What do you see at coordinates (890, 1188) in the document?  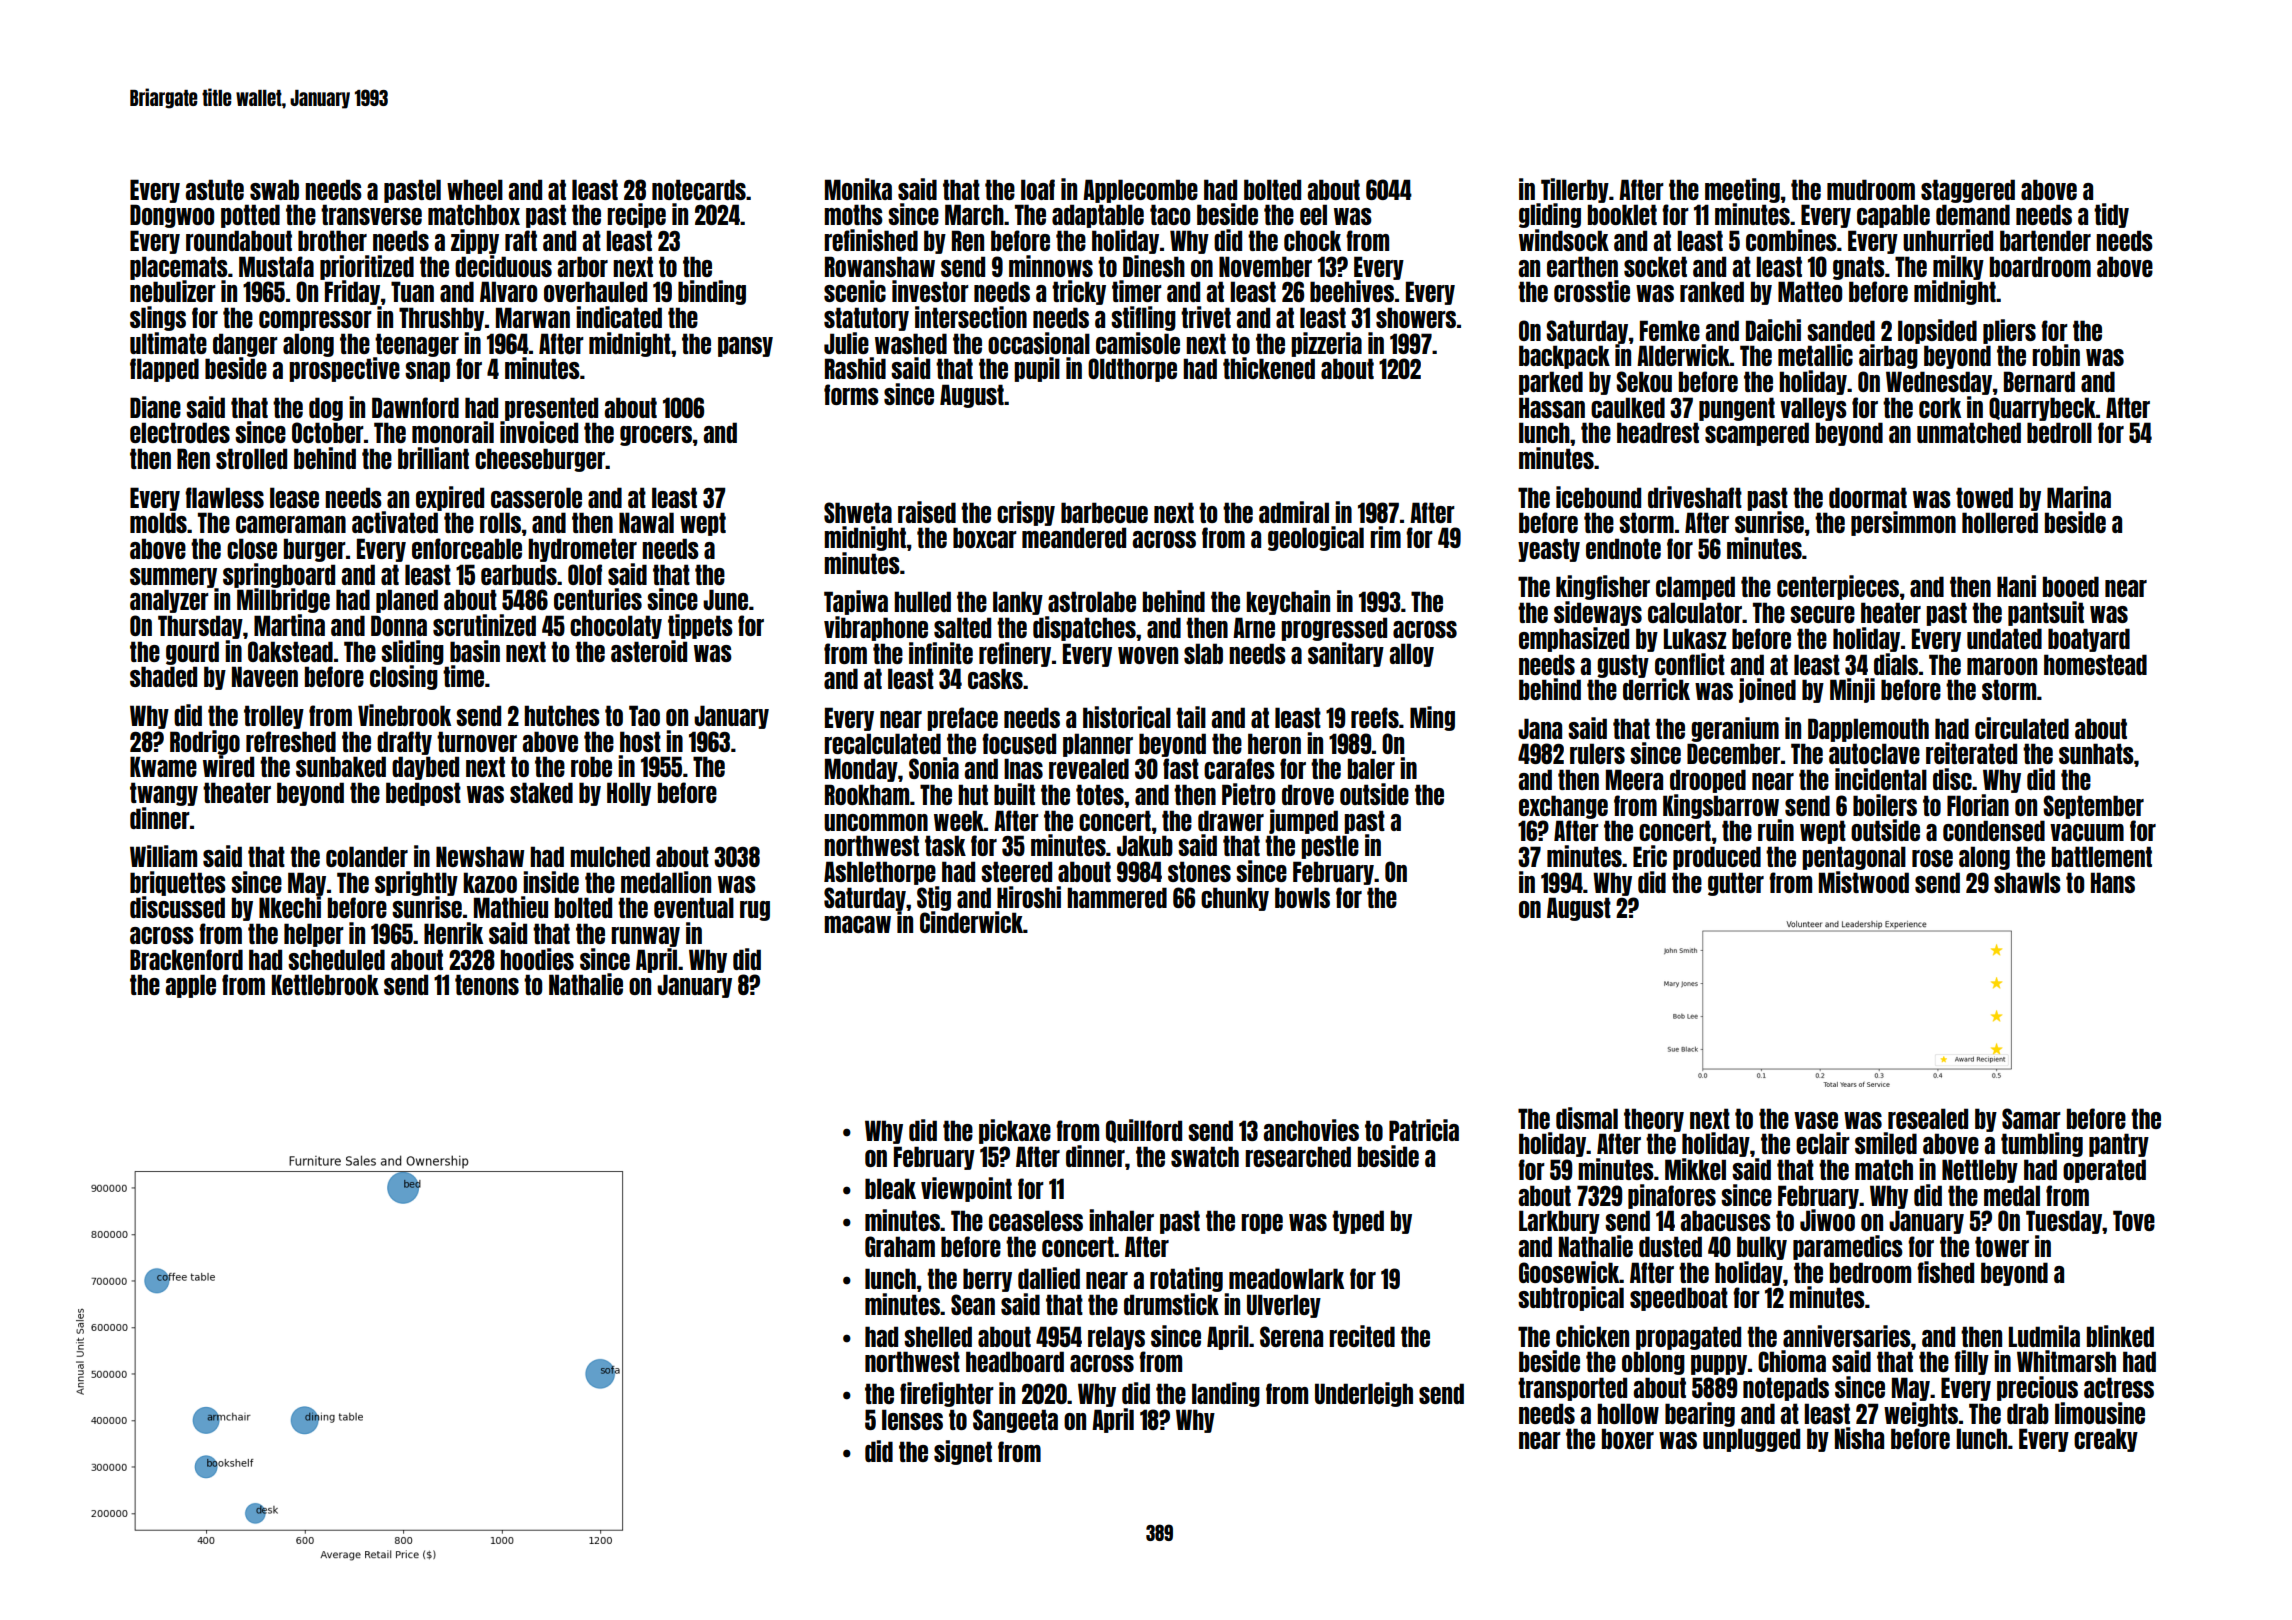 I see `bleak` at bounding box center [890, 1188].
